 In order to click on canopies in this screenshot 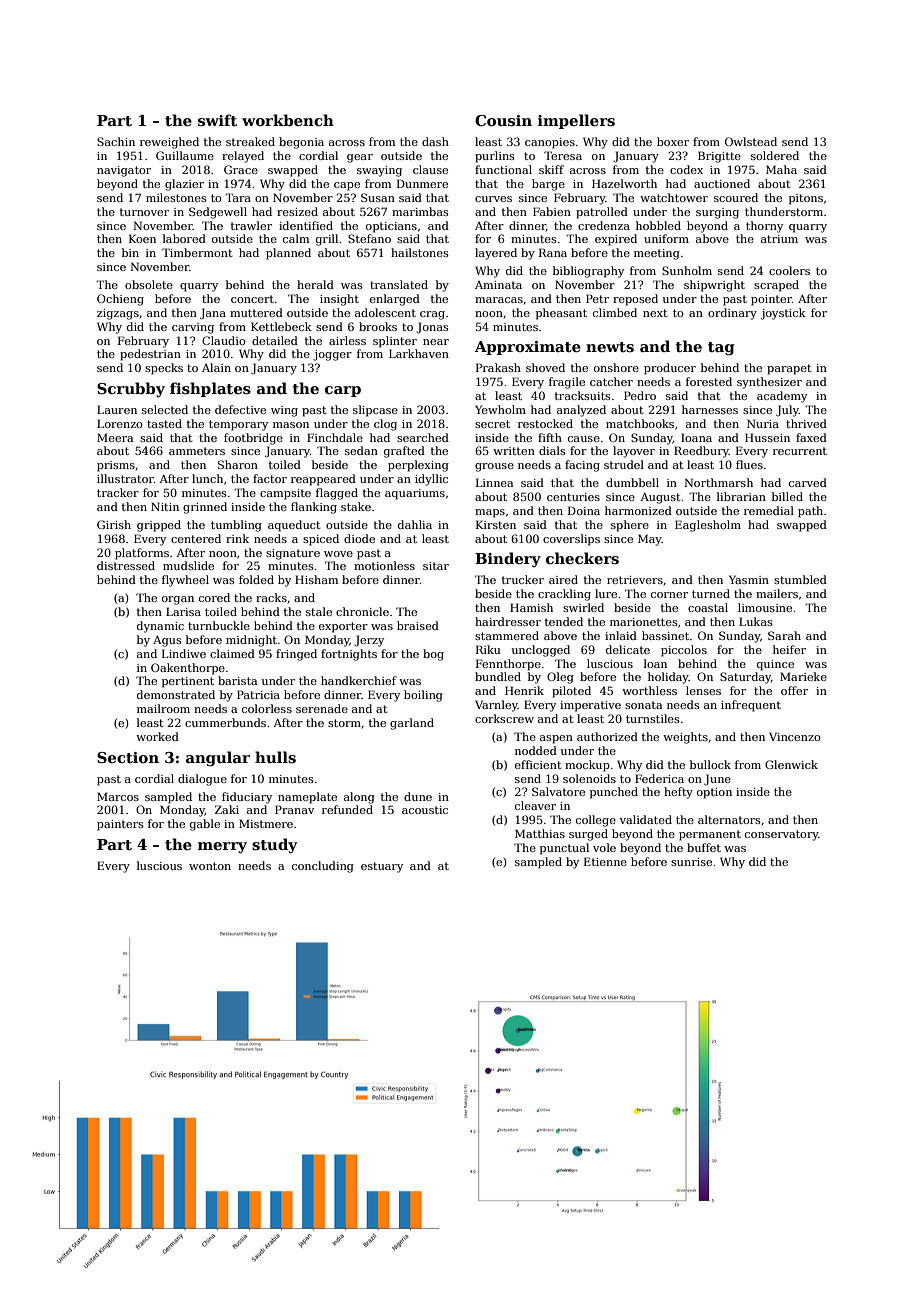, I will do `click(550, 143)`.
